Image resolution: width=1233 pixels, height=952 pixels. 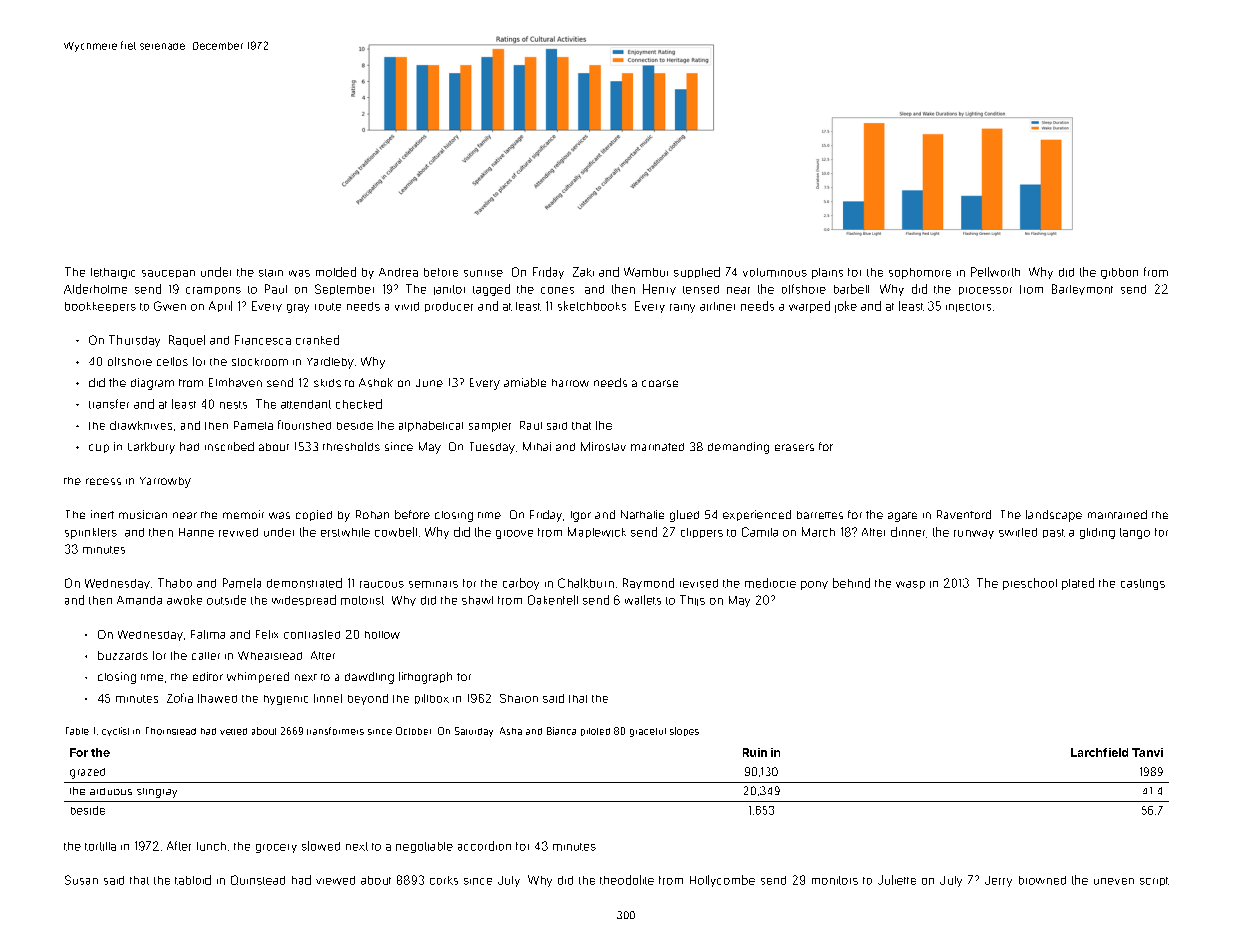 What do you see at coordinates (760, 532) in the document?
I see `Camila` at bounding box center [760, 532].
